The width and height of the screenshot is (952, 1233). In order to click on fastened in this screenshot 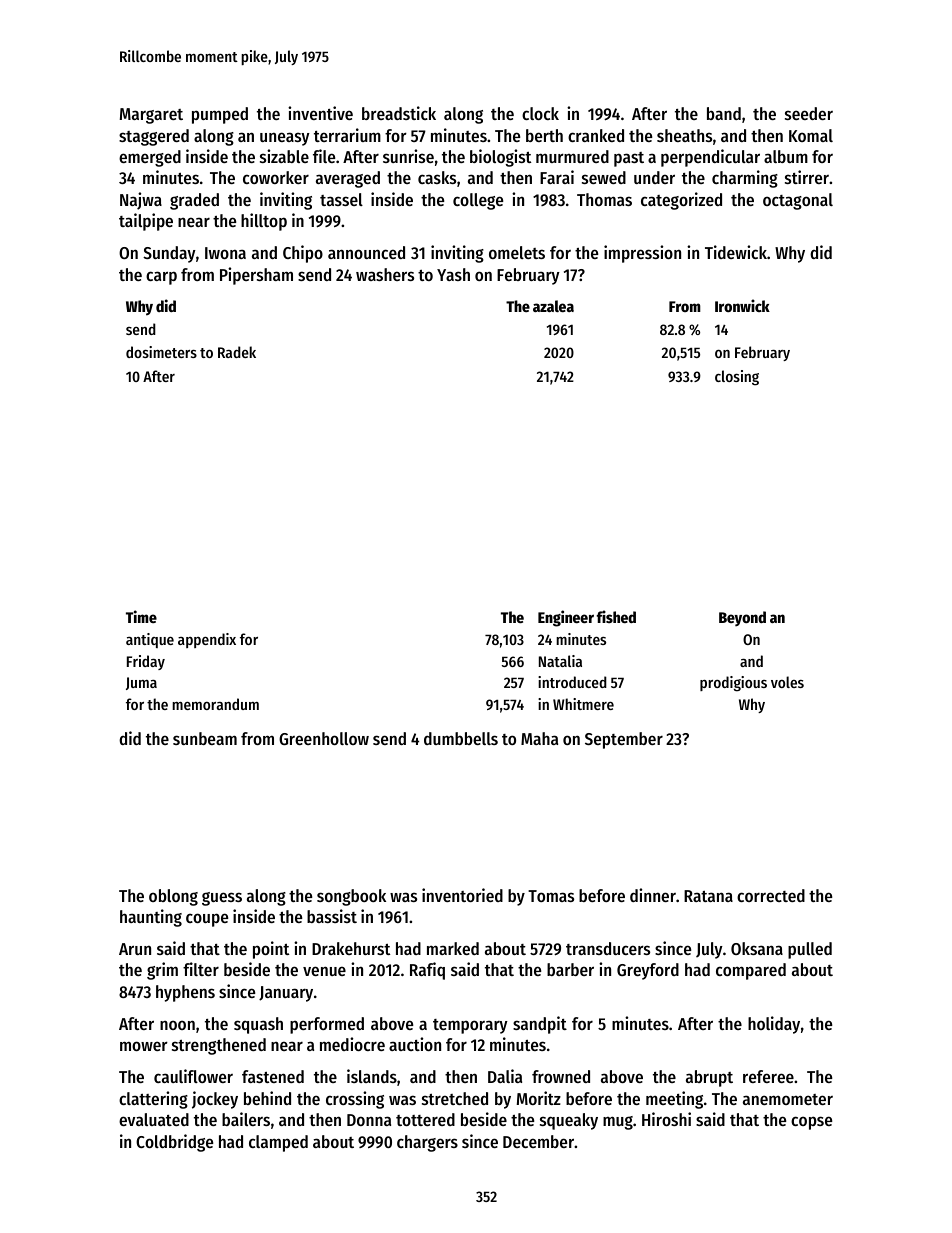, I will do `click(273, 1076)`.
